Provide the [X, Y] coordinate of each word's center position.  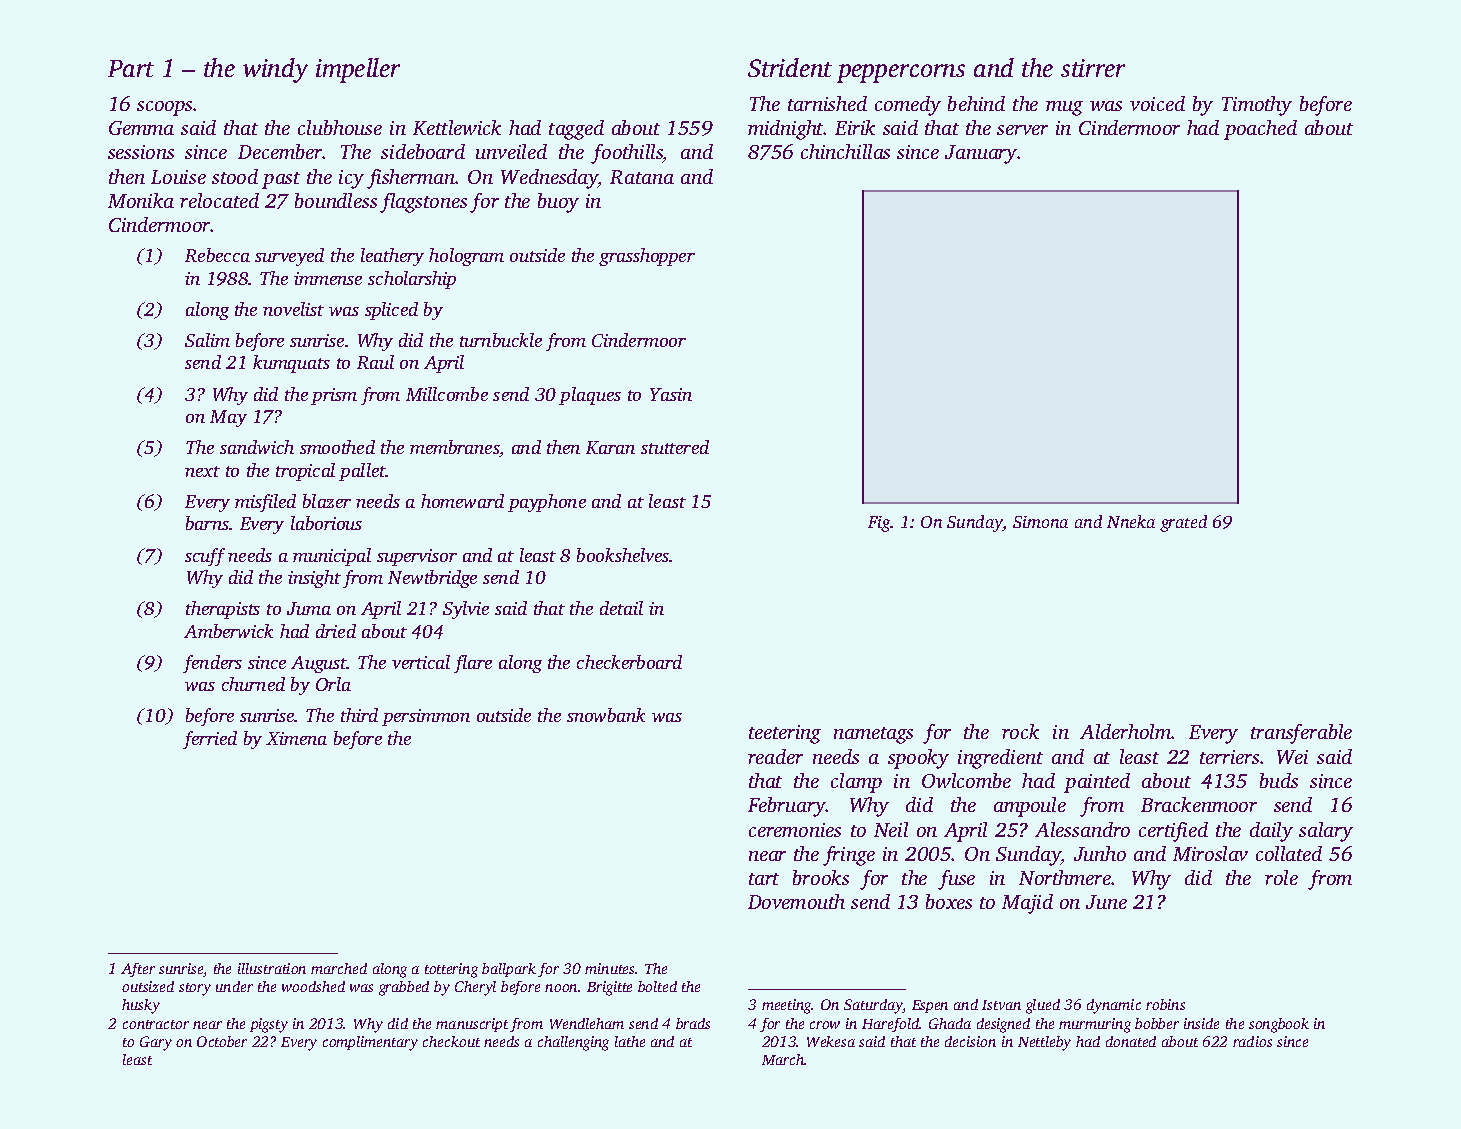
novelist [293, 309]
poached [1260, 130]
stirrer [1093, 68]
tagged [576, 130]
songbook [1279, 1025]
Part [131, 68]
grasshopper [647, 257]
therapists [223, 610]
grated [1183, 523]
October [222, 1041]
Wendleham [587, 1023]
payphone [547, 503]
